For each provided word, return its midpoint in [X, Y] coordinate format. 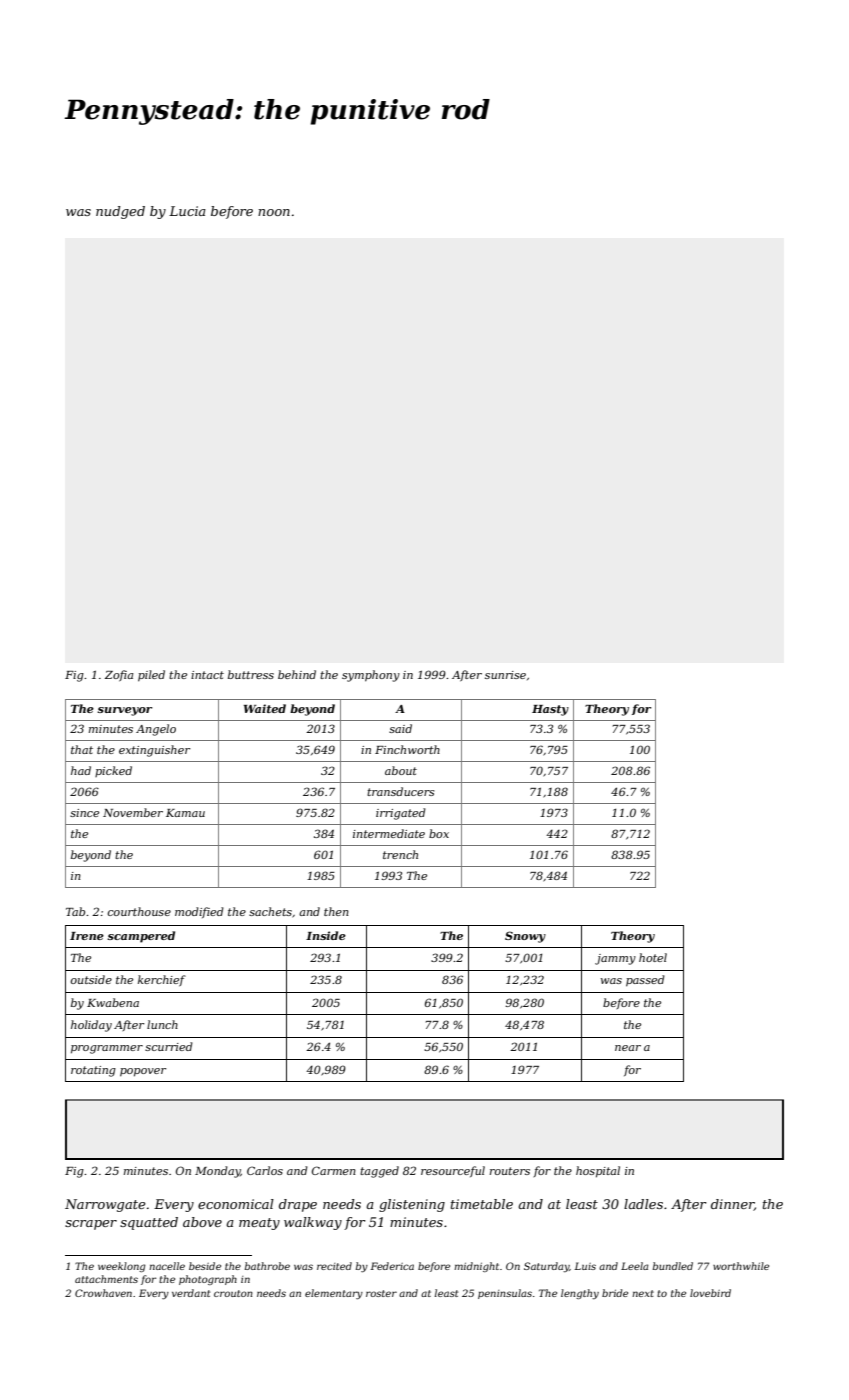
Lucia [187, 211]
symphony [371, 676]
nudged [120, 212]
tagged [379, 1172]
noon [274, 212]
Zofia [119, 675]
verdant [191, 1293]
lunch [162, 1024]
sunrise [505, 675]
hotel [653, 957]
